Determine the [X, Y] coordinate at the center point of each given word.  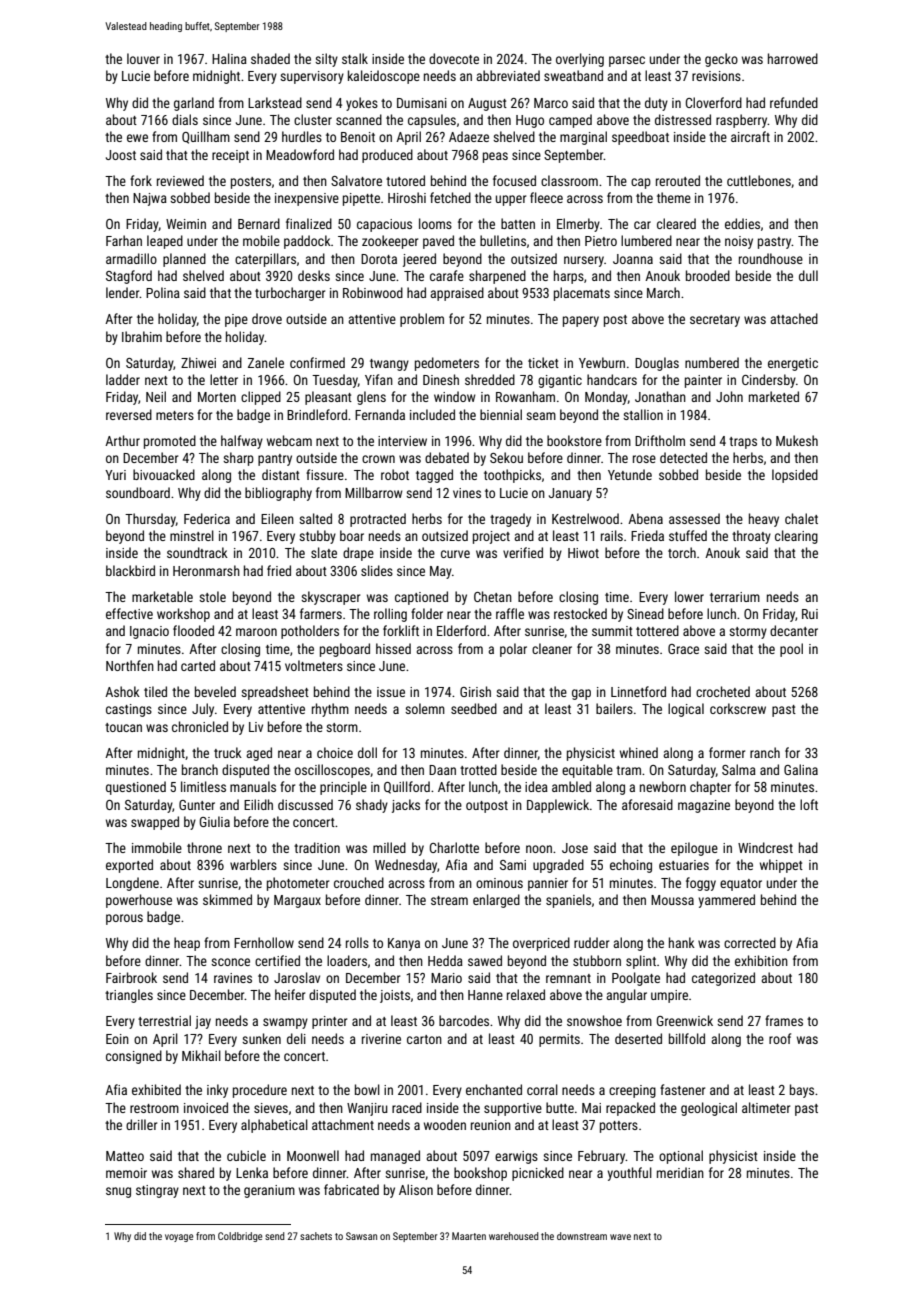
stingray [157, 1191]
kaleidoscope [384, 77]
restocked [580, 613]
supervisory [312, 77]
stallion [643, 414]
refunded [794, 102]
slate [324, 552]
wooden [445, 1124]
